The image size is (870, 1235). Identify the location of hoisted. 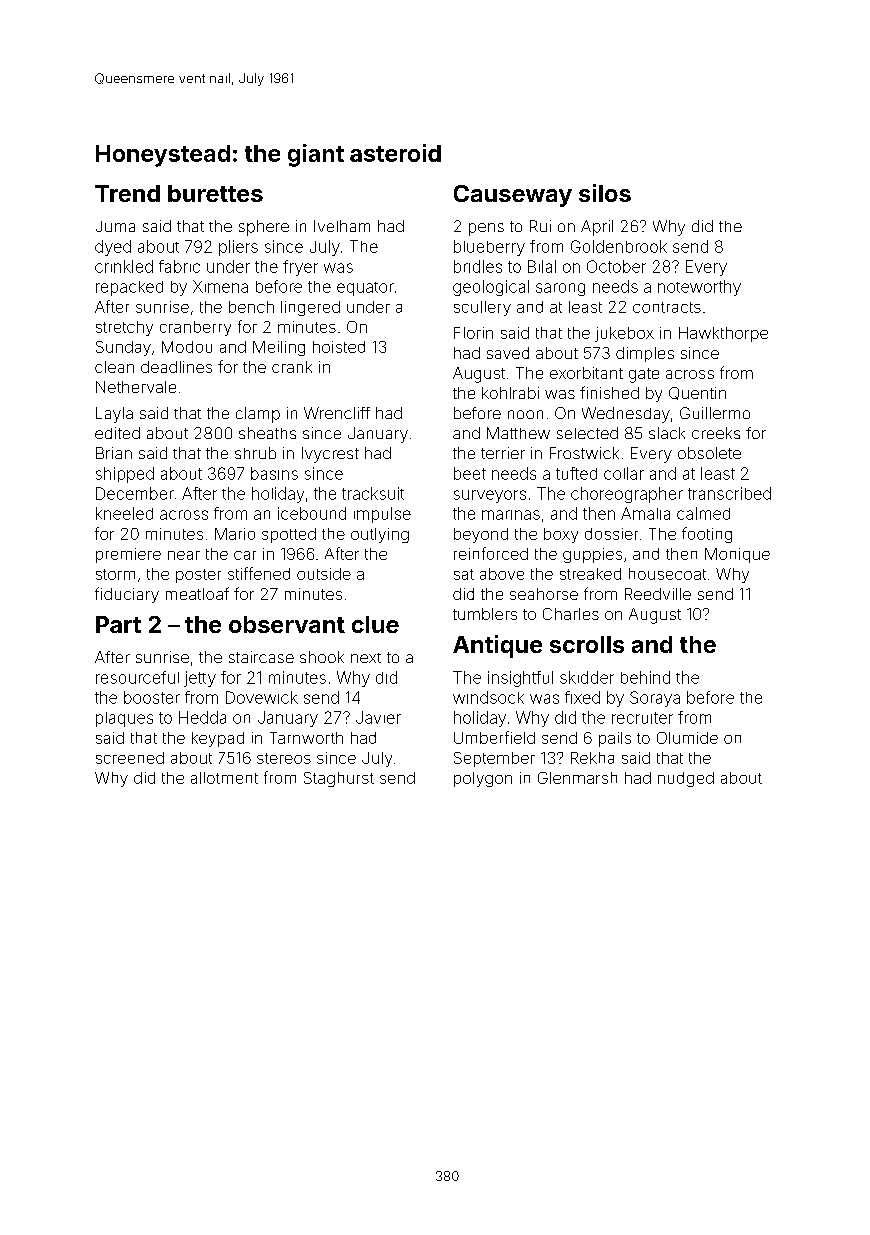
(339, 347).
